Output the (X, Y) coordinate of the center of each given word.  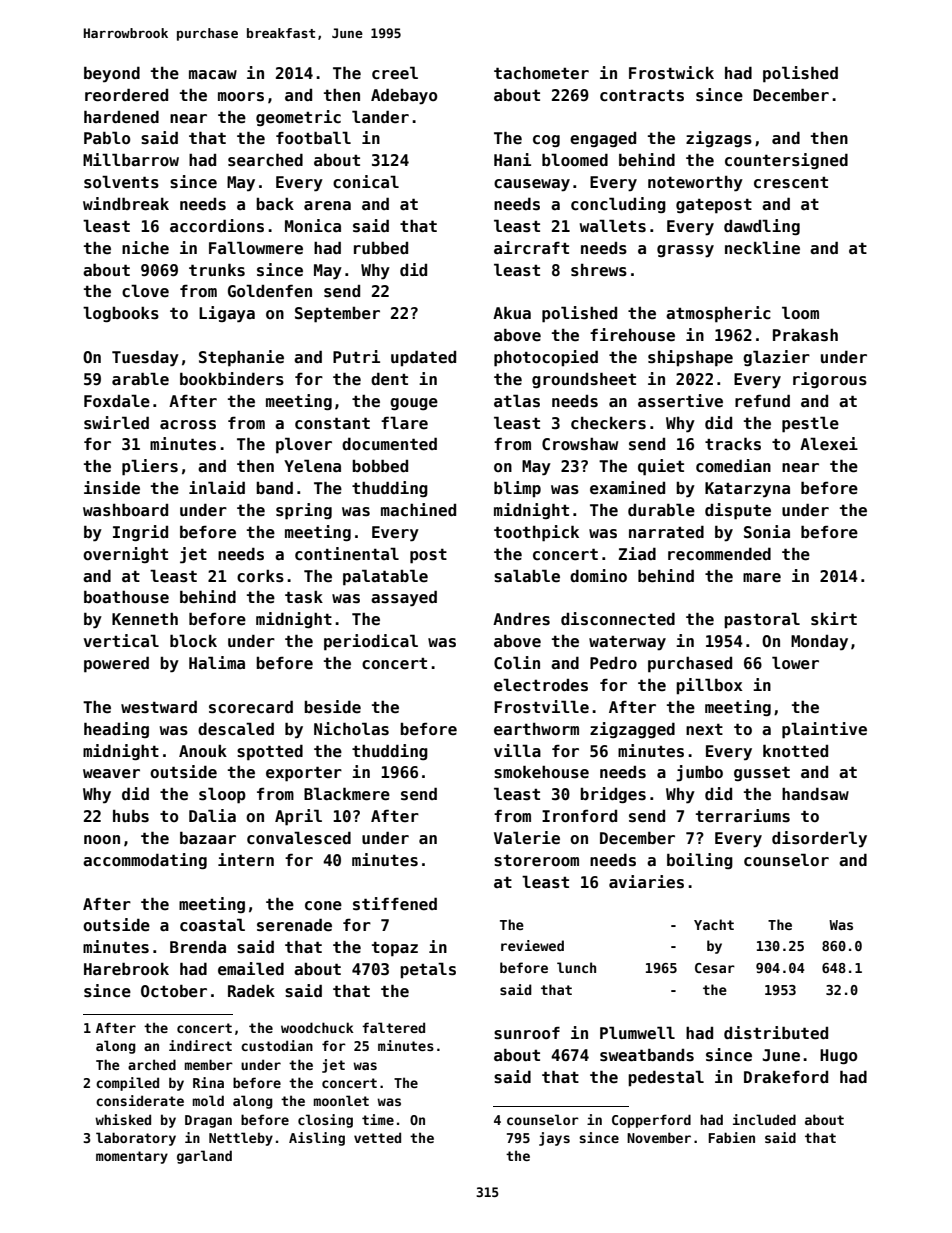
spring (304, 511)
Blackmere (347, 794)
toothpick (536, 533)
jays (554, 1139)
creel (395, 73)
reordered (126, 95)
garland (204, 1157)
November (659, 1137)
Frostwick (671, 73)
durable (661, 510)
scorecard (251, 707)
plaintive (824, 730)
